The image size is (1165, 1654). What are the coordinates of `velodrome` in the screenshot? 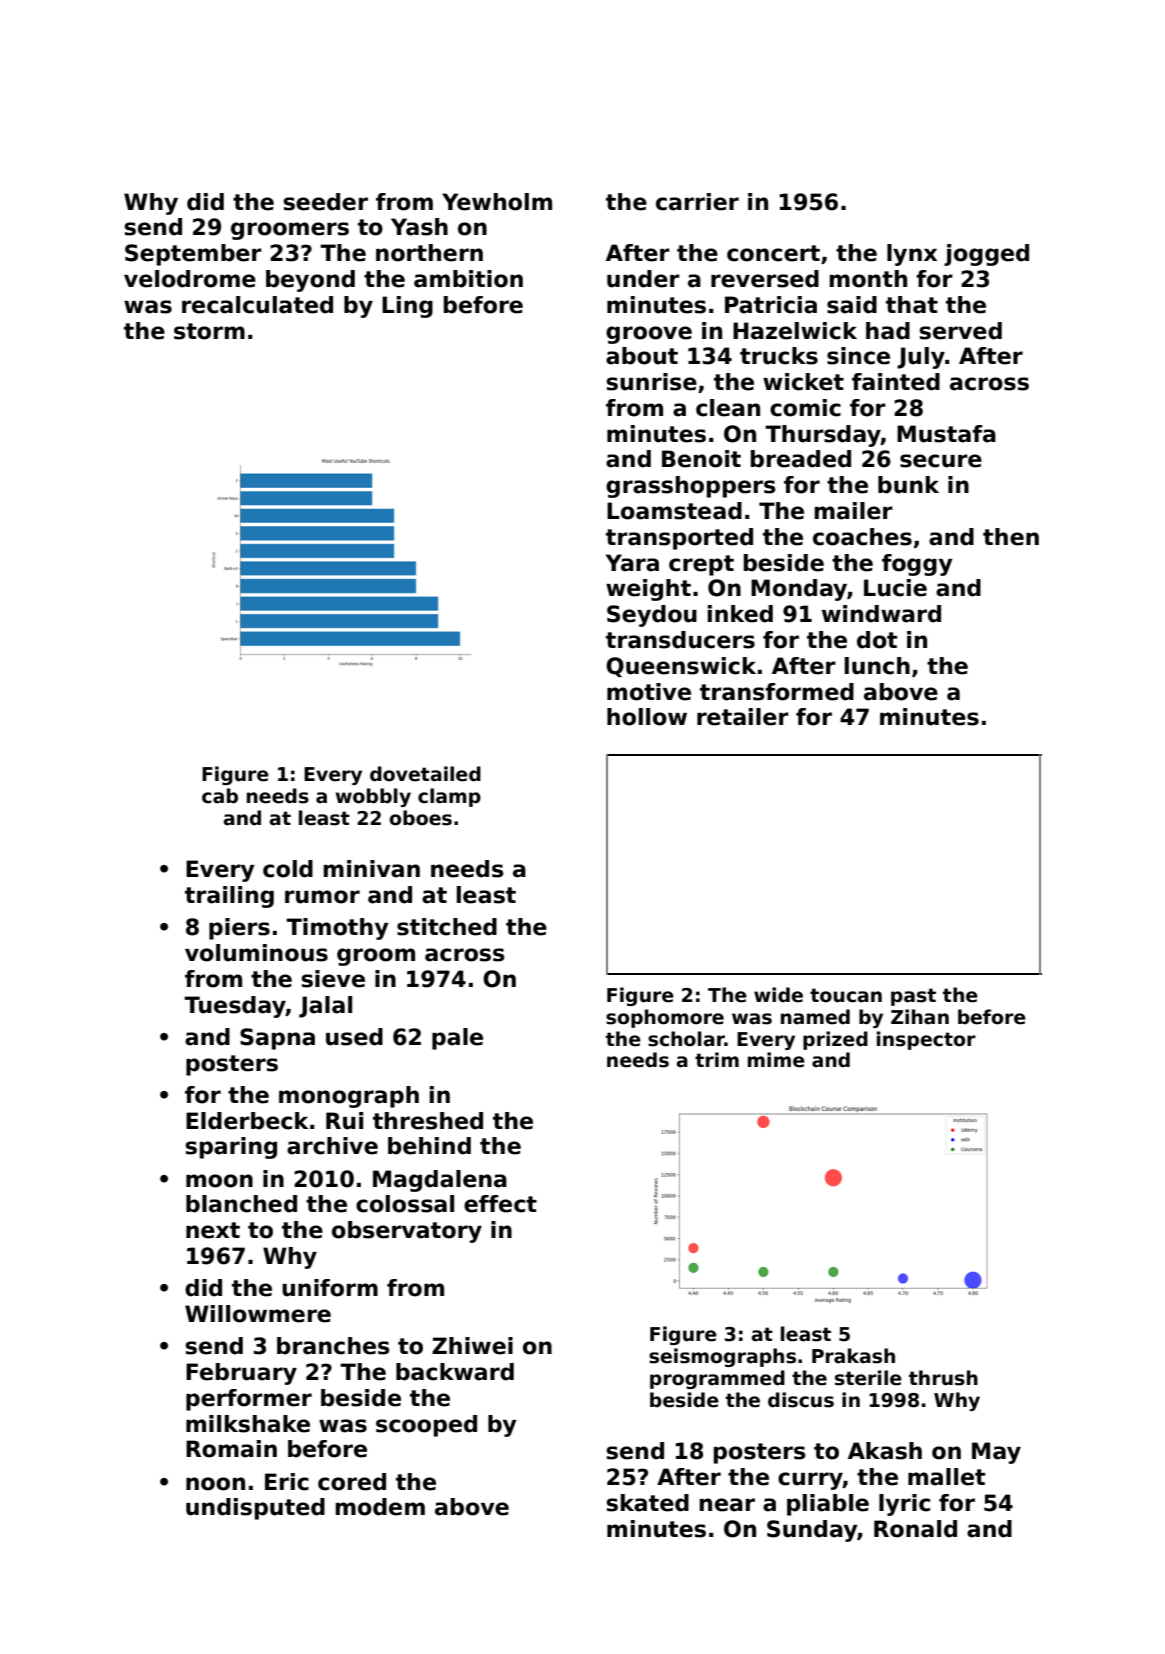 It's located at (190, 279).
